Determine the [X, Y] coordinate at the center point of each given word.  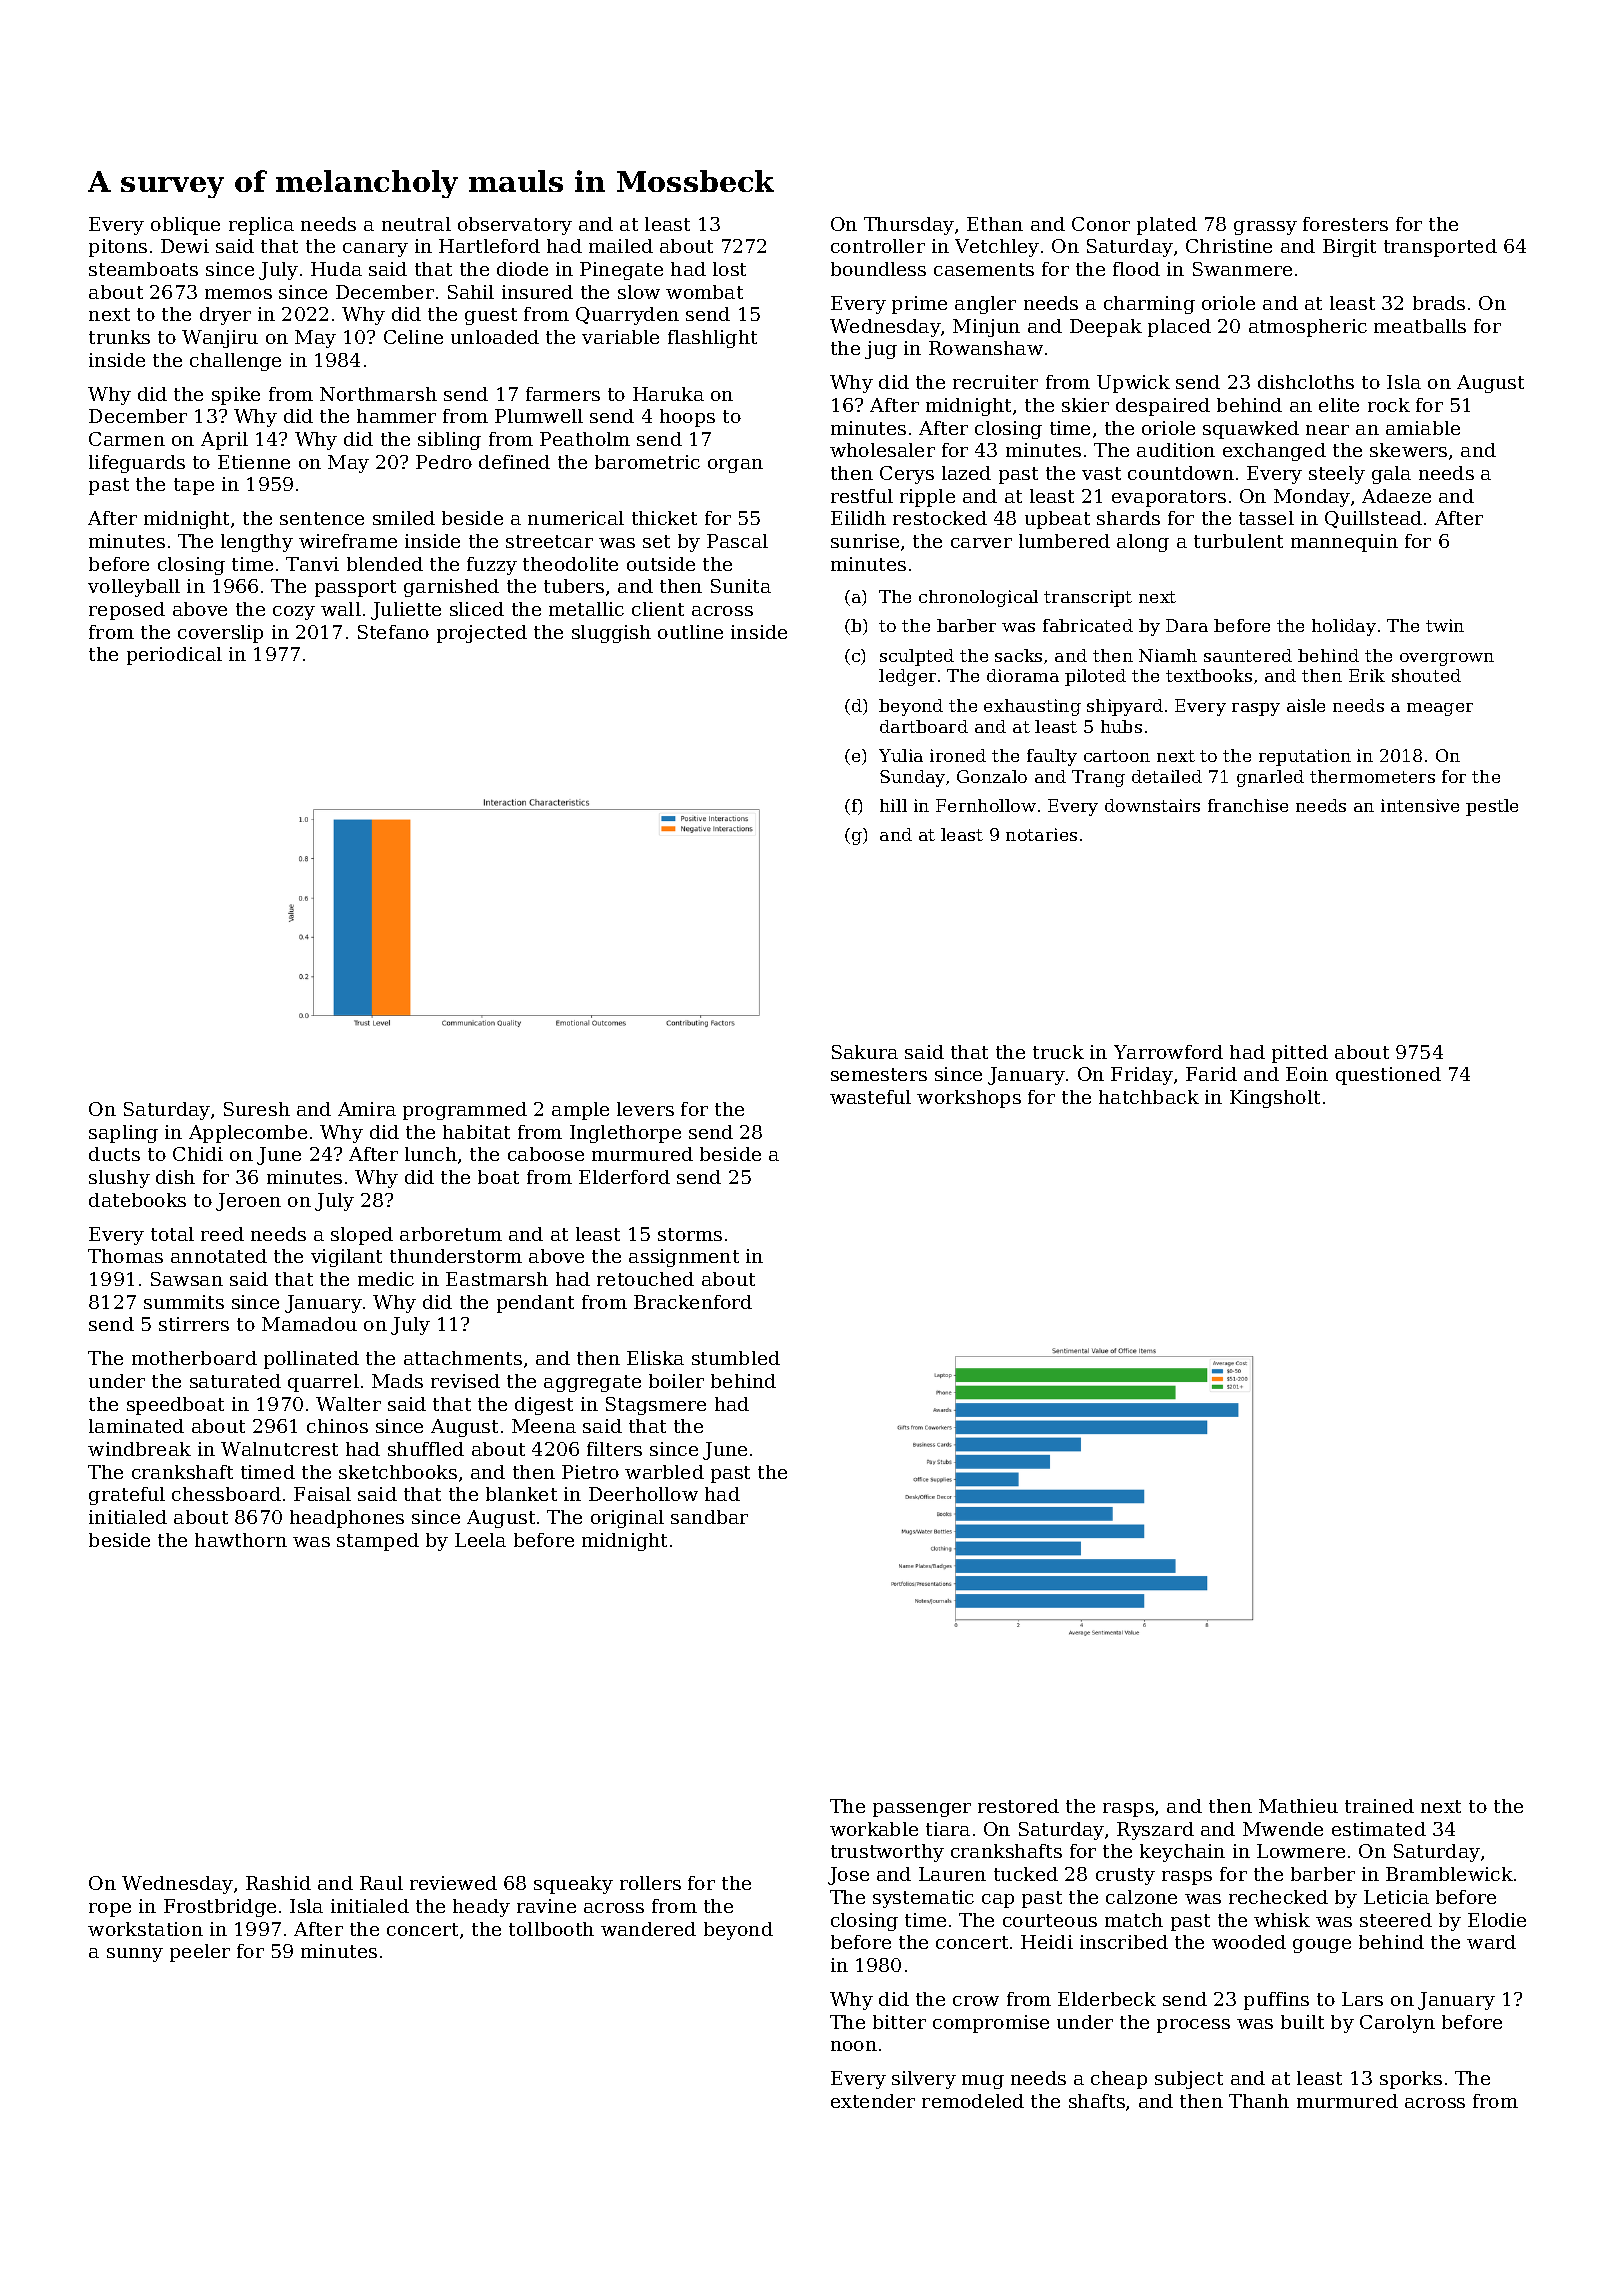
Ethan [995, 224]
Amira [367, 1109]
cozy [294, 613]
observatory [515, 226]
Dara [1187, 625]
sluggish [611, 634]
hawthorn [241, 1540]
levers [645, 1109]
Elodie [1497, 1920]
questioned [1388, 1076]
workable [874, 1829]
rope [110, 1910]
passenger [922, 1810]
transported [1440, 248]
